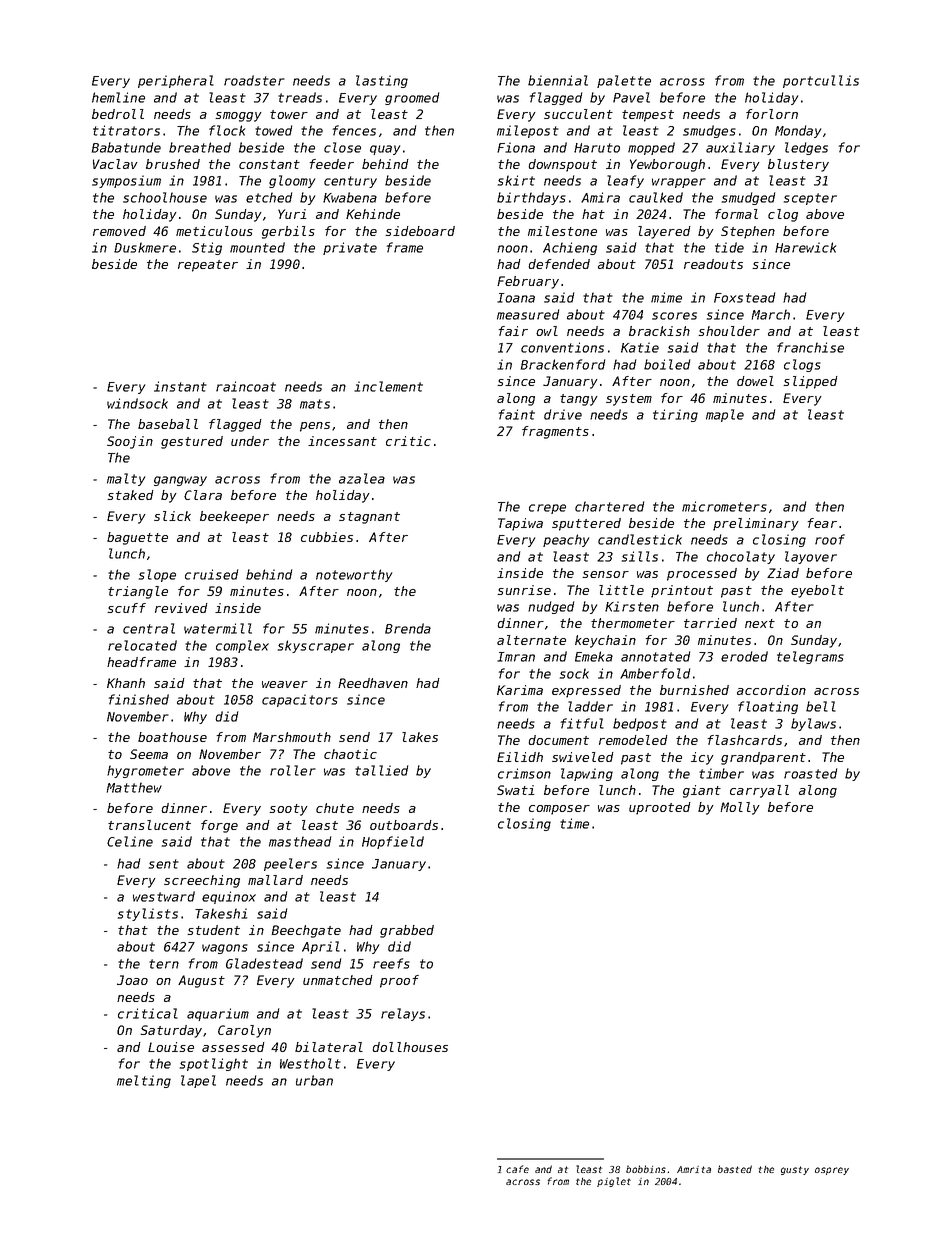 This document has height=1233, width=952. What do you see at coordinates (388, 386) in the document?
I see `inclement` at bounding box center [388, 386].
